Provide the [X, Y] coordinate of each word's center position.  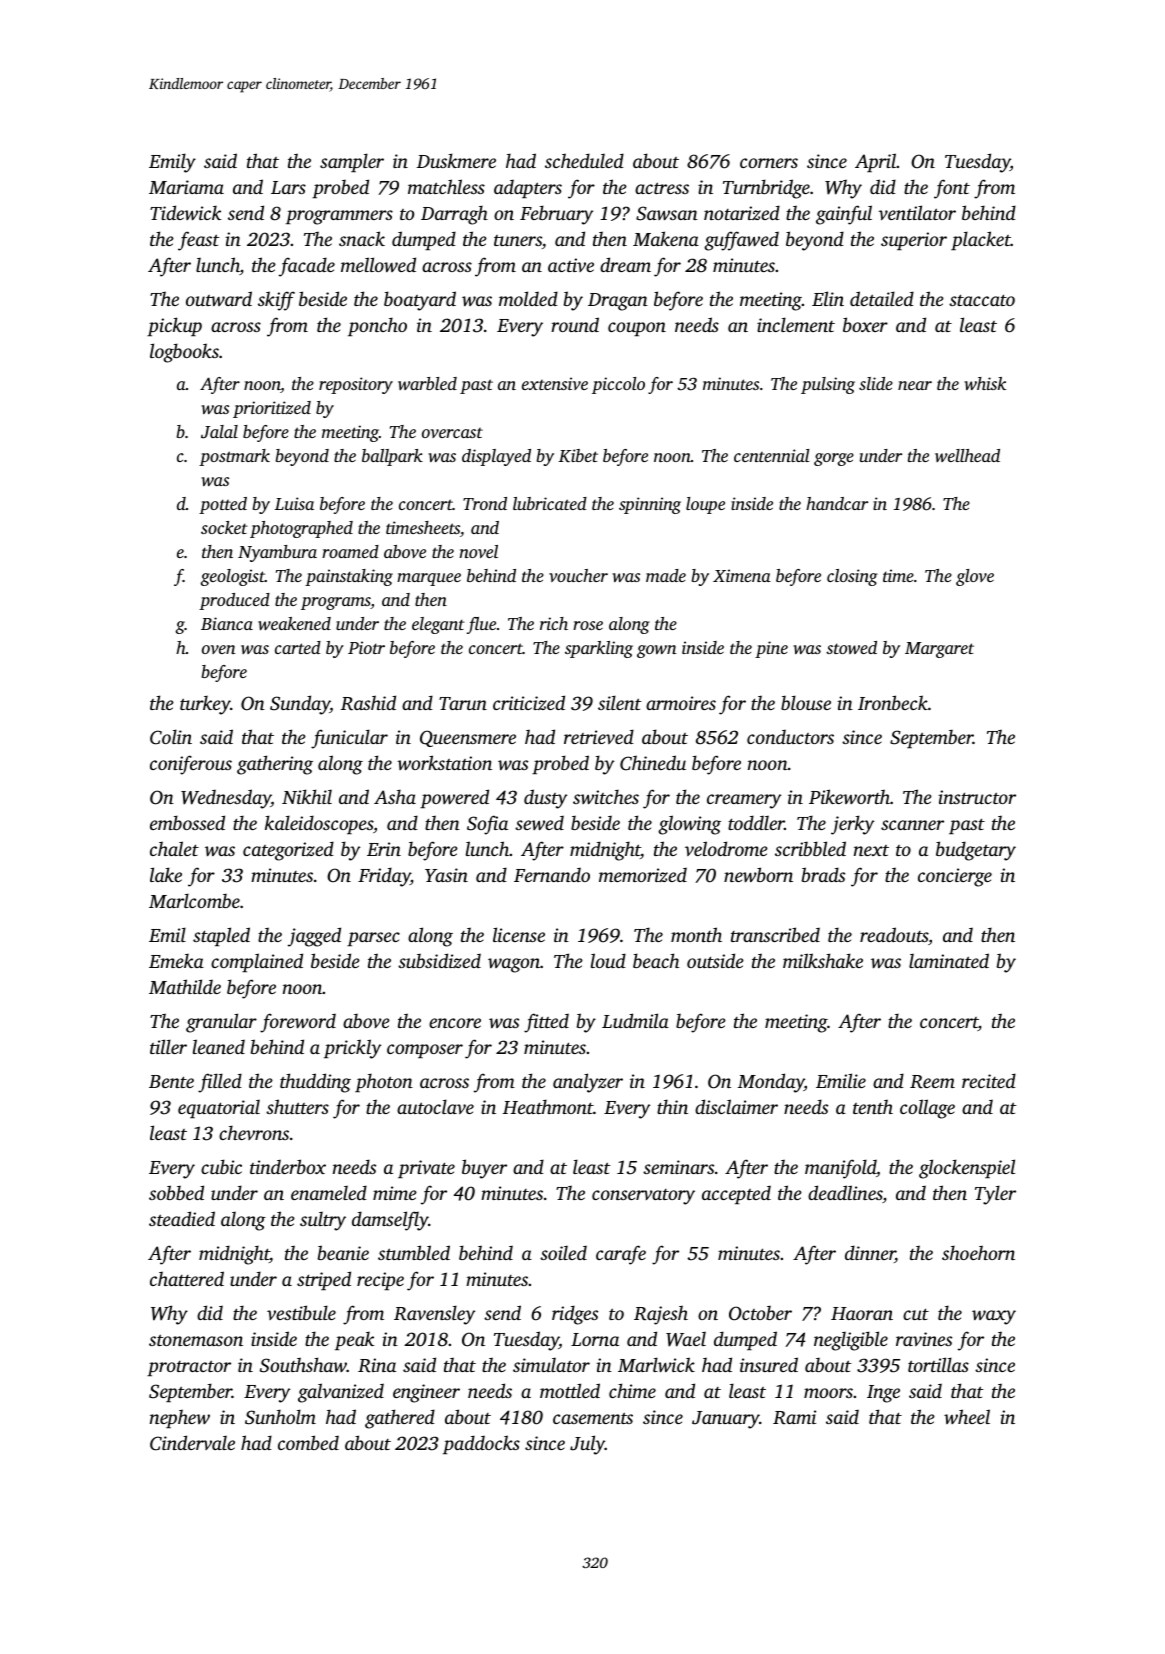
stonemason [196, 1340]
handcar [837, 503]
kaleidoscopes [319, 824]
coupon [637, 329]
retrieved [599, 736]
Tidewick [186, 212]
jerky [852, 825]
